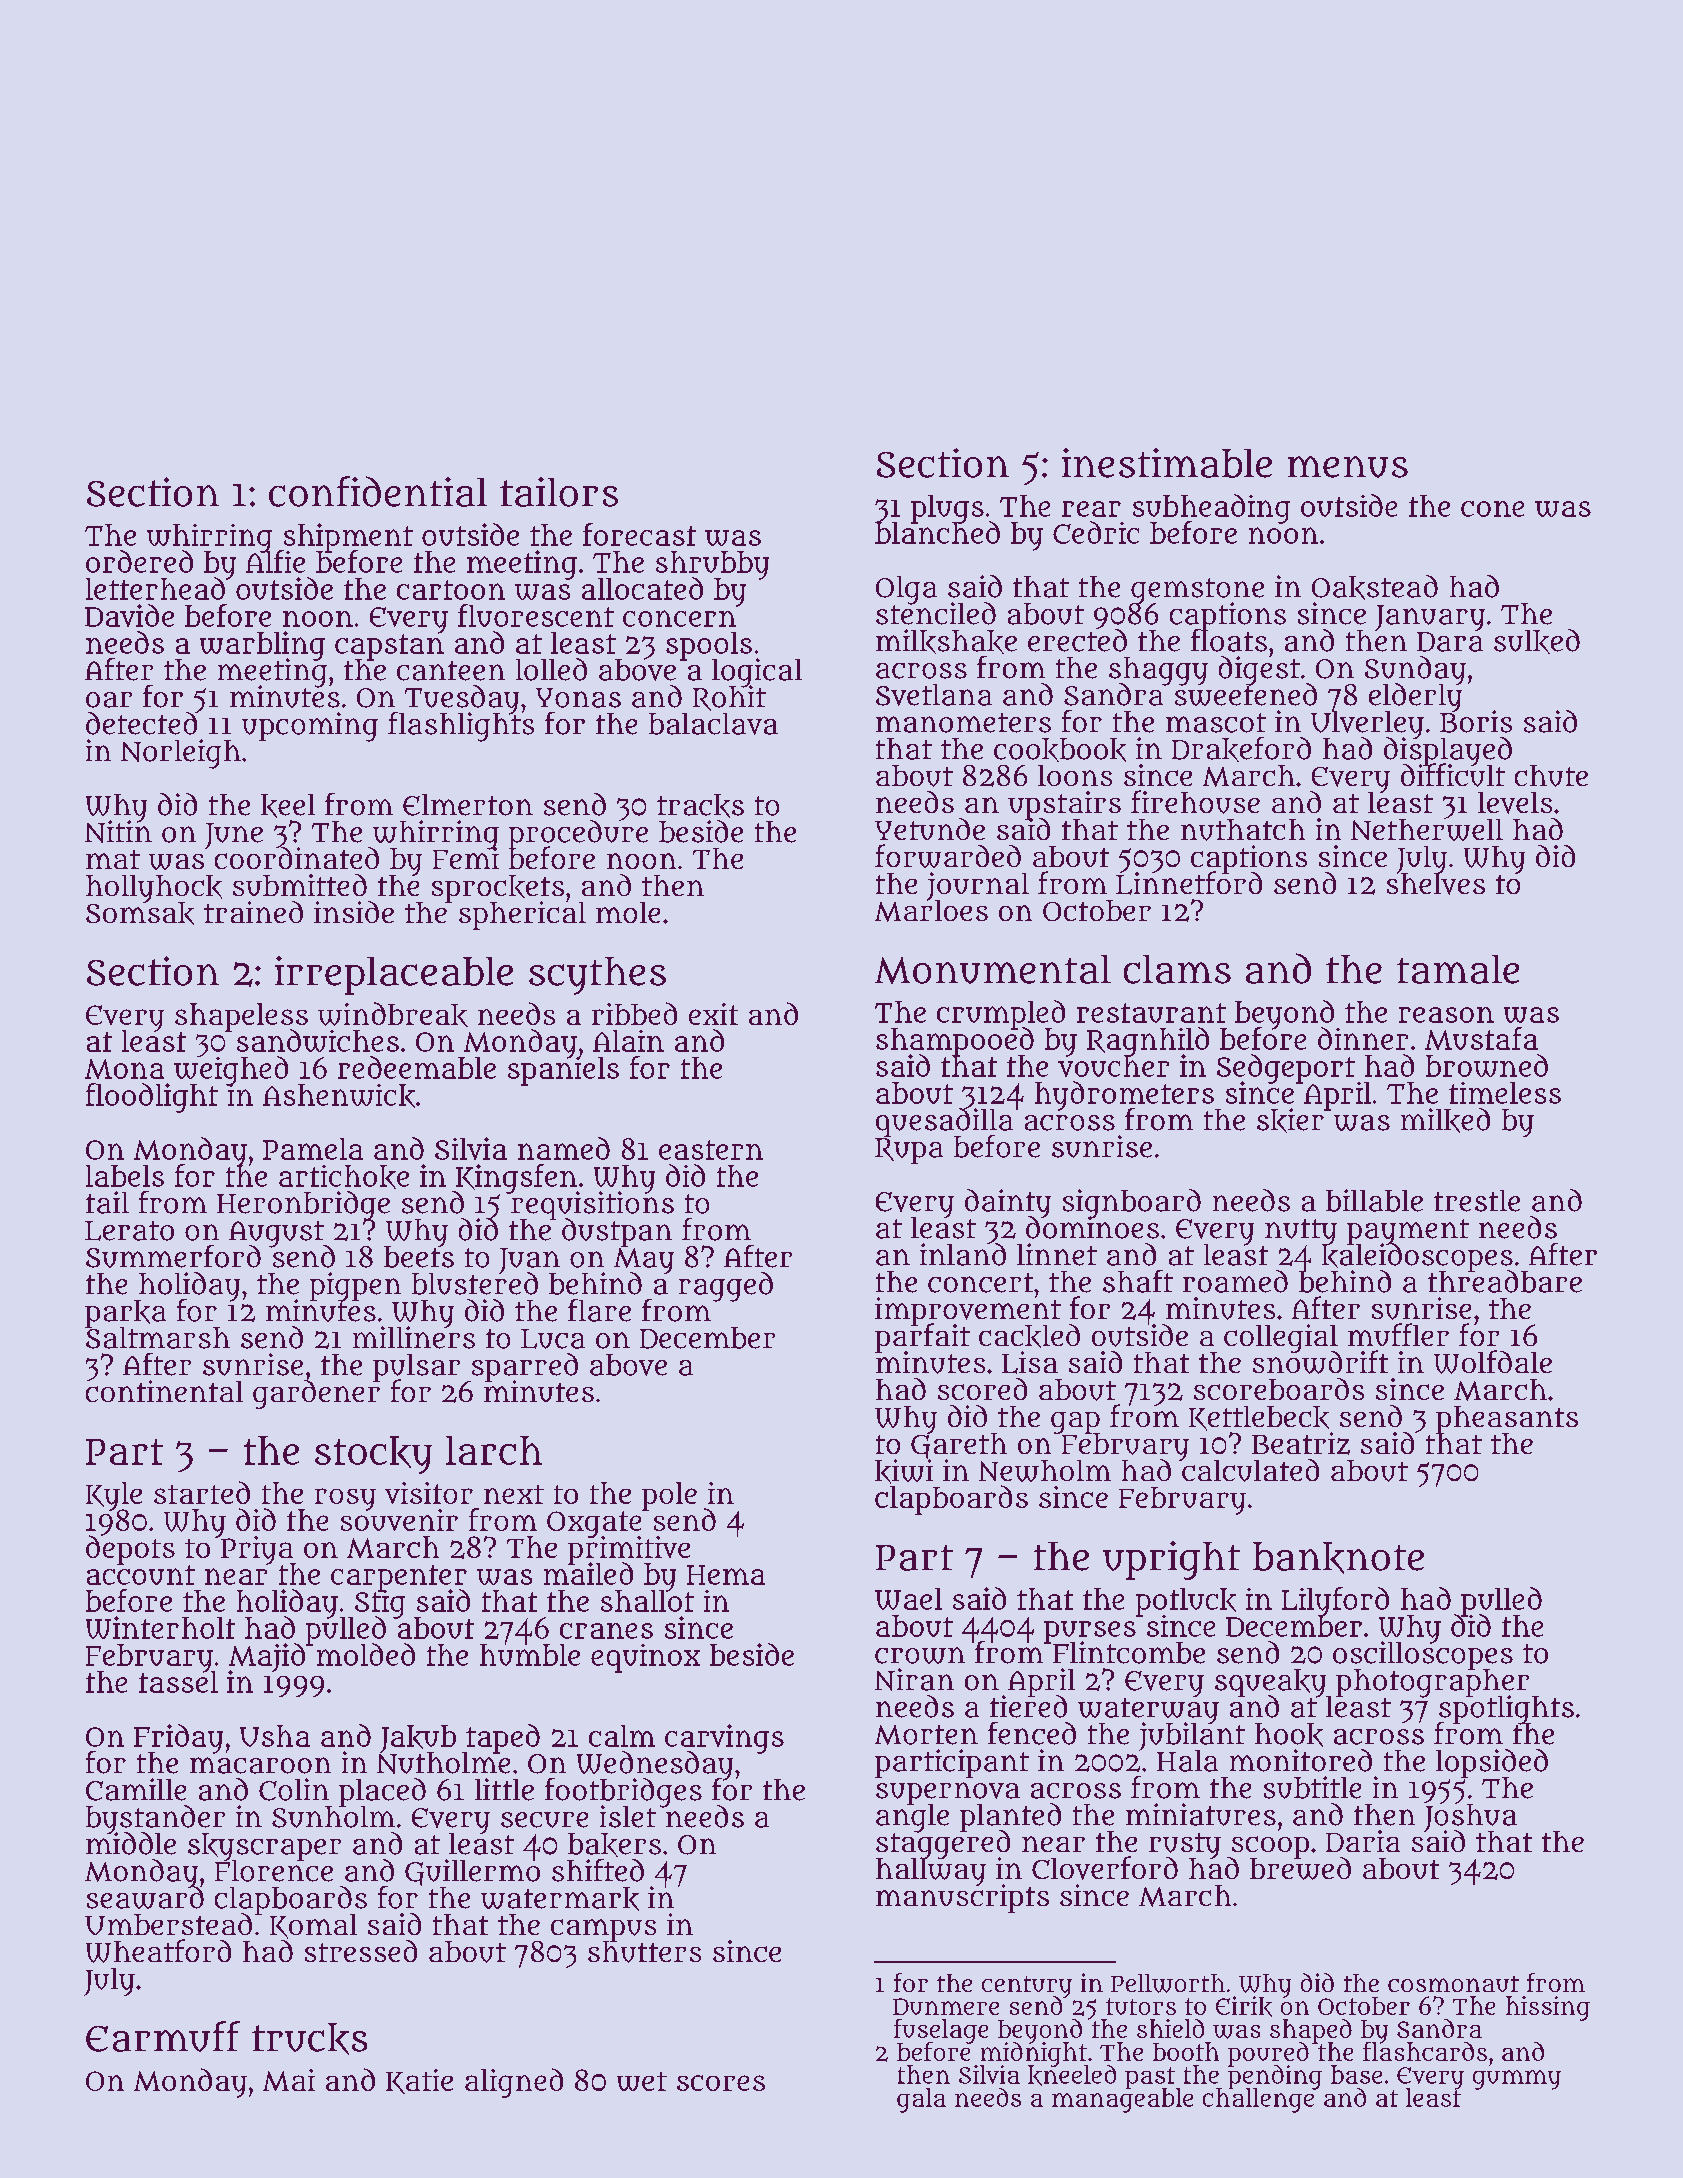 The image size is (1683, 2178). What do you see at coordinates (721, 2083) in the image?
I see `scores` at bounding box center [721, 2083].
